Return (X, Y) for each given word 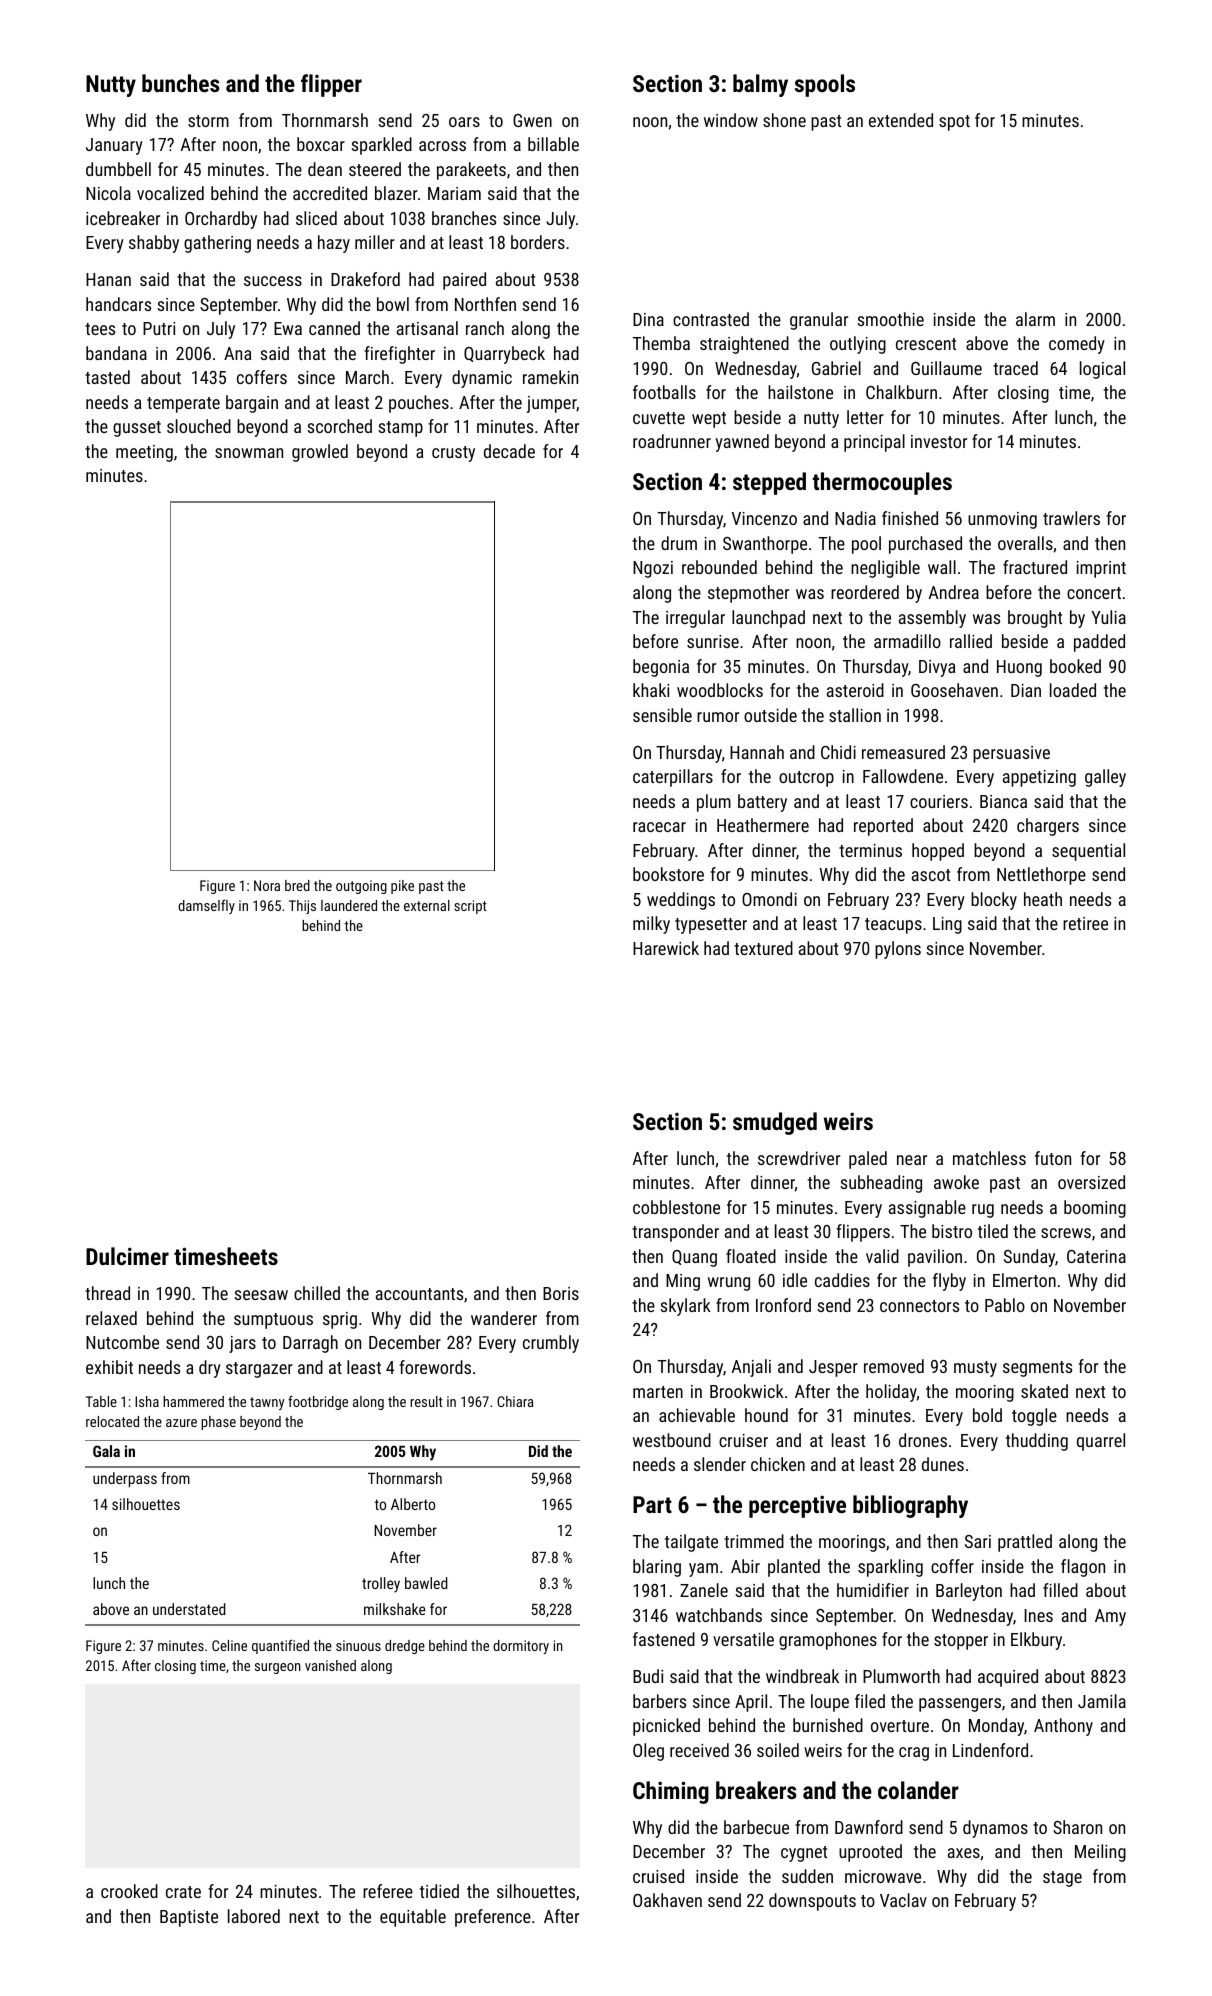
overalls (1025, 543)
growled (320, 453)
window (731, 120)
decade (509, 451)
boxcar (321, 144)
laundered (349, 905)
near (912, 1160)
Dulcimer (127, 1256)
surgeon (277, 1668)
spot (954, 123)
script (470, 907)
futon (1053, 1158)
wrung (729, 1284)
